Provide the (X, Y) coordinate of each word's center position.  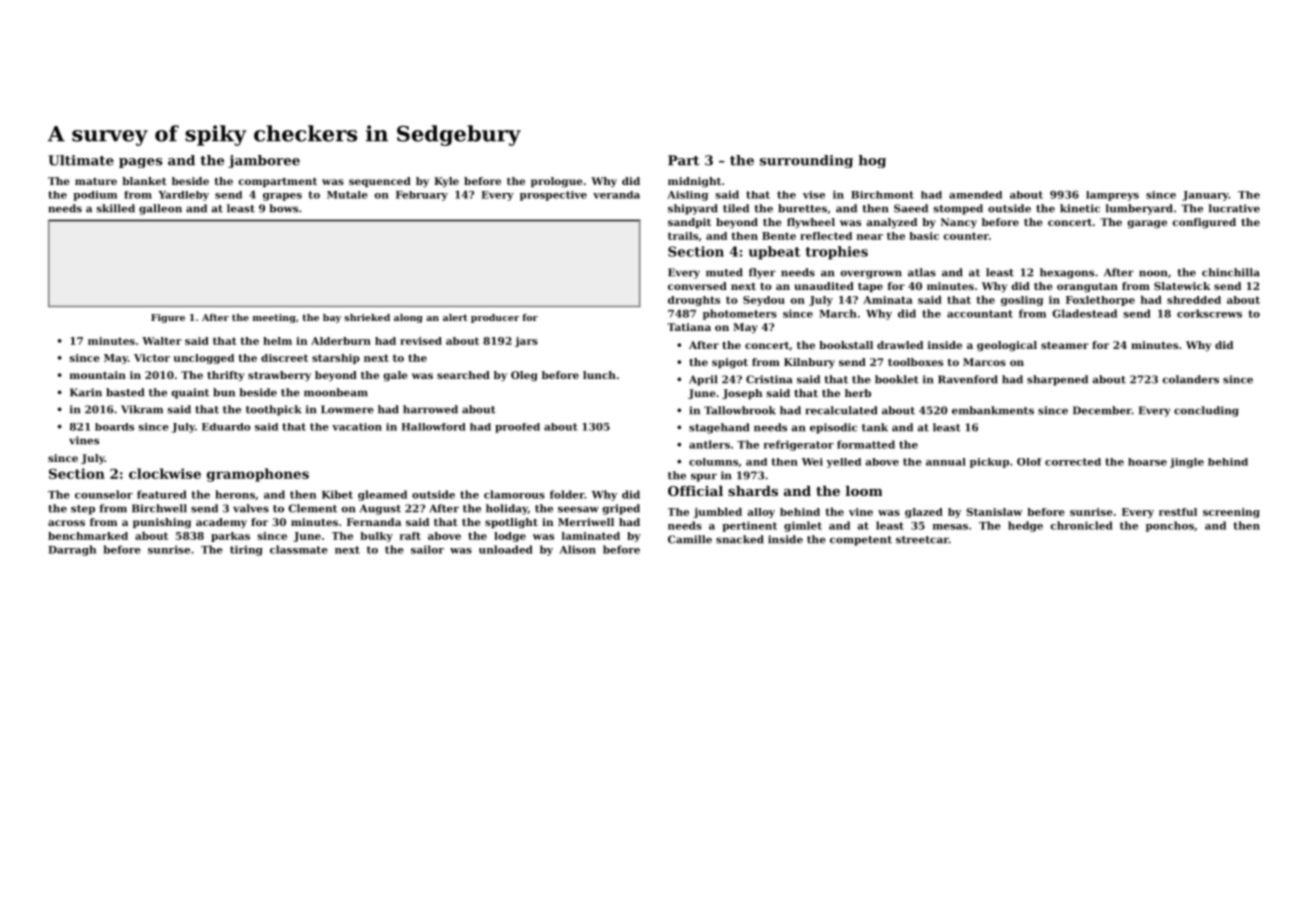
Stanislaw (994, 512)
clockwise (165, 473)
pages (140, 163)
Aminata (888, 300)
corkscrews (1209, 313)
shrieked (367, 317)
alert (455, 317)
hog (872, 161)
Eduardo (226, 427)
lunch (599, 375)
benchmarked (88, 536)
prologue (557, 182)
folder (567, 494)
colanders (1190, 379)
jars (526, 342)
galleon (160, 209)
